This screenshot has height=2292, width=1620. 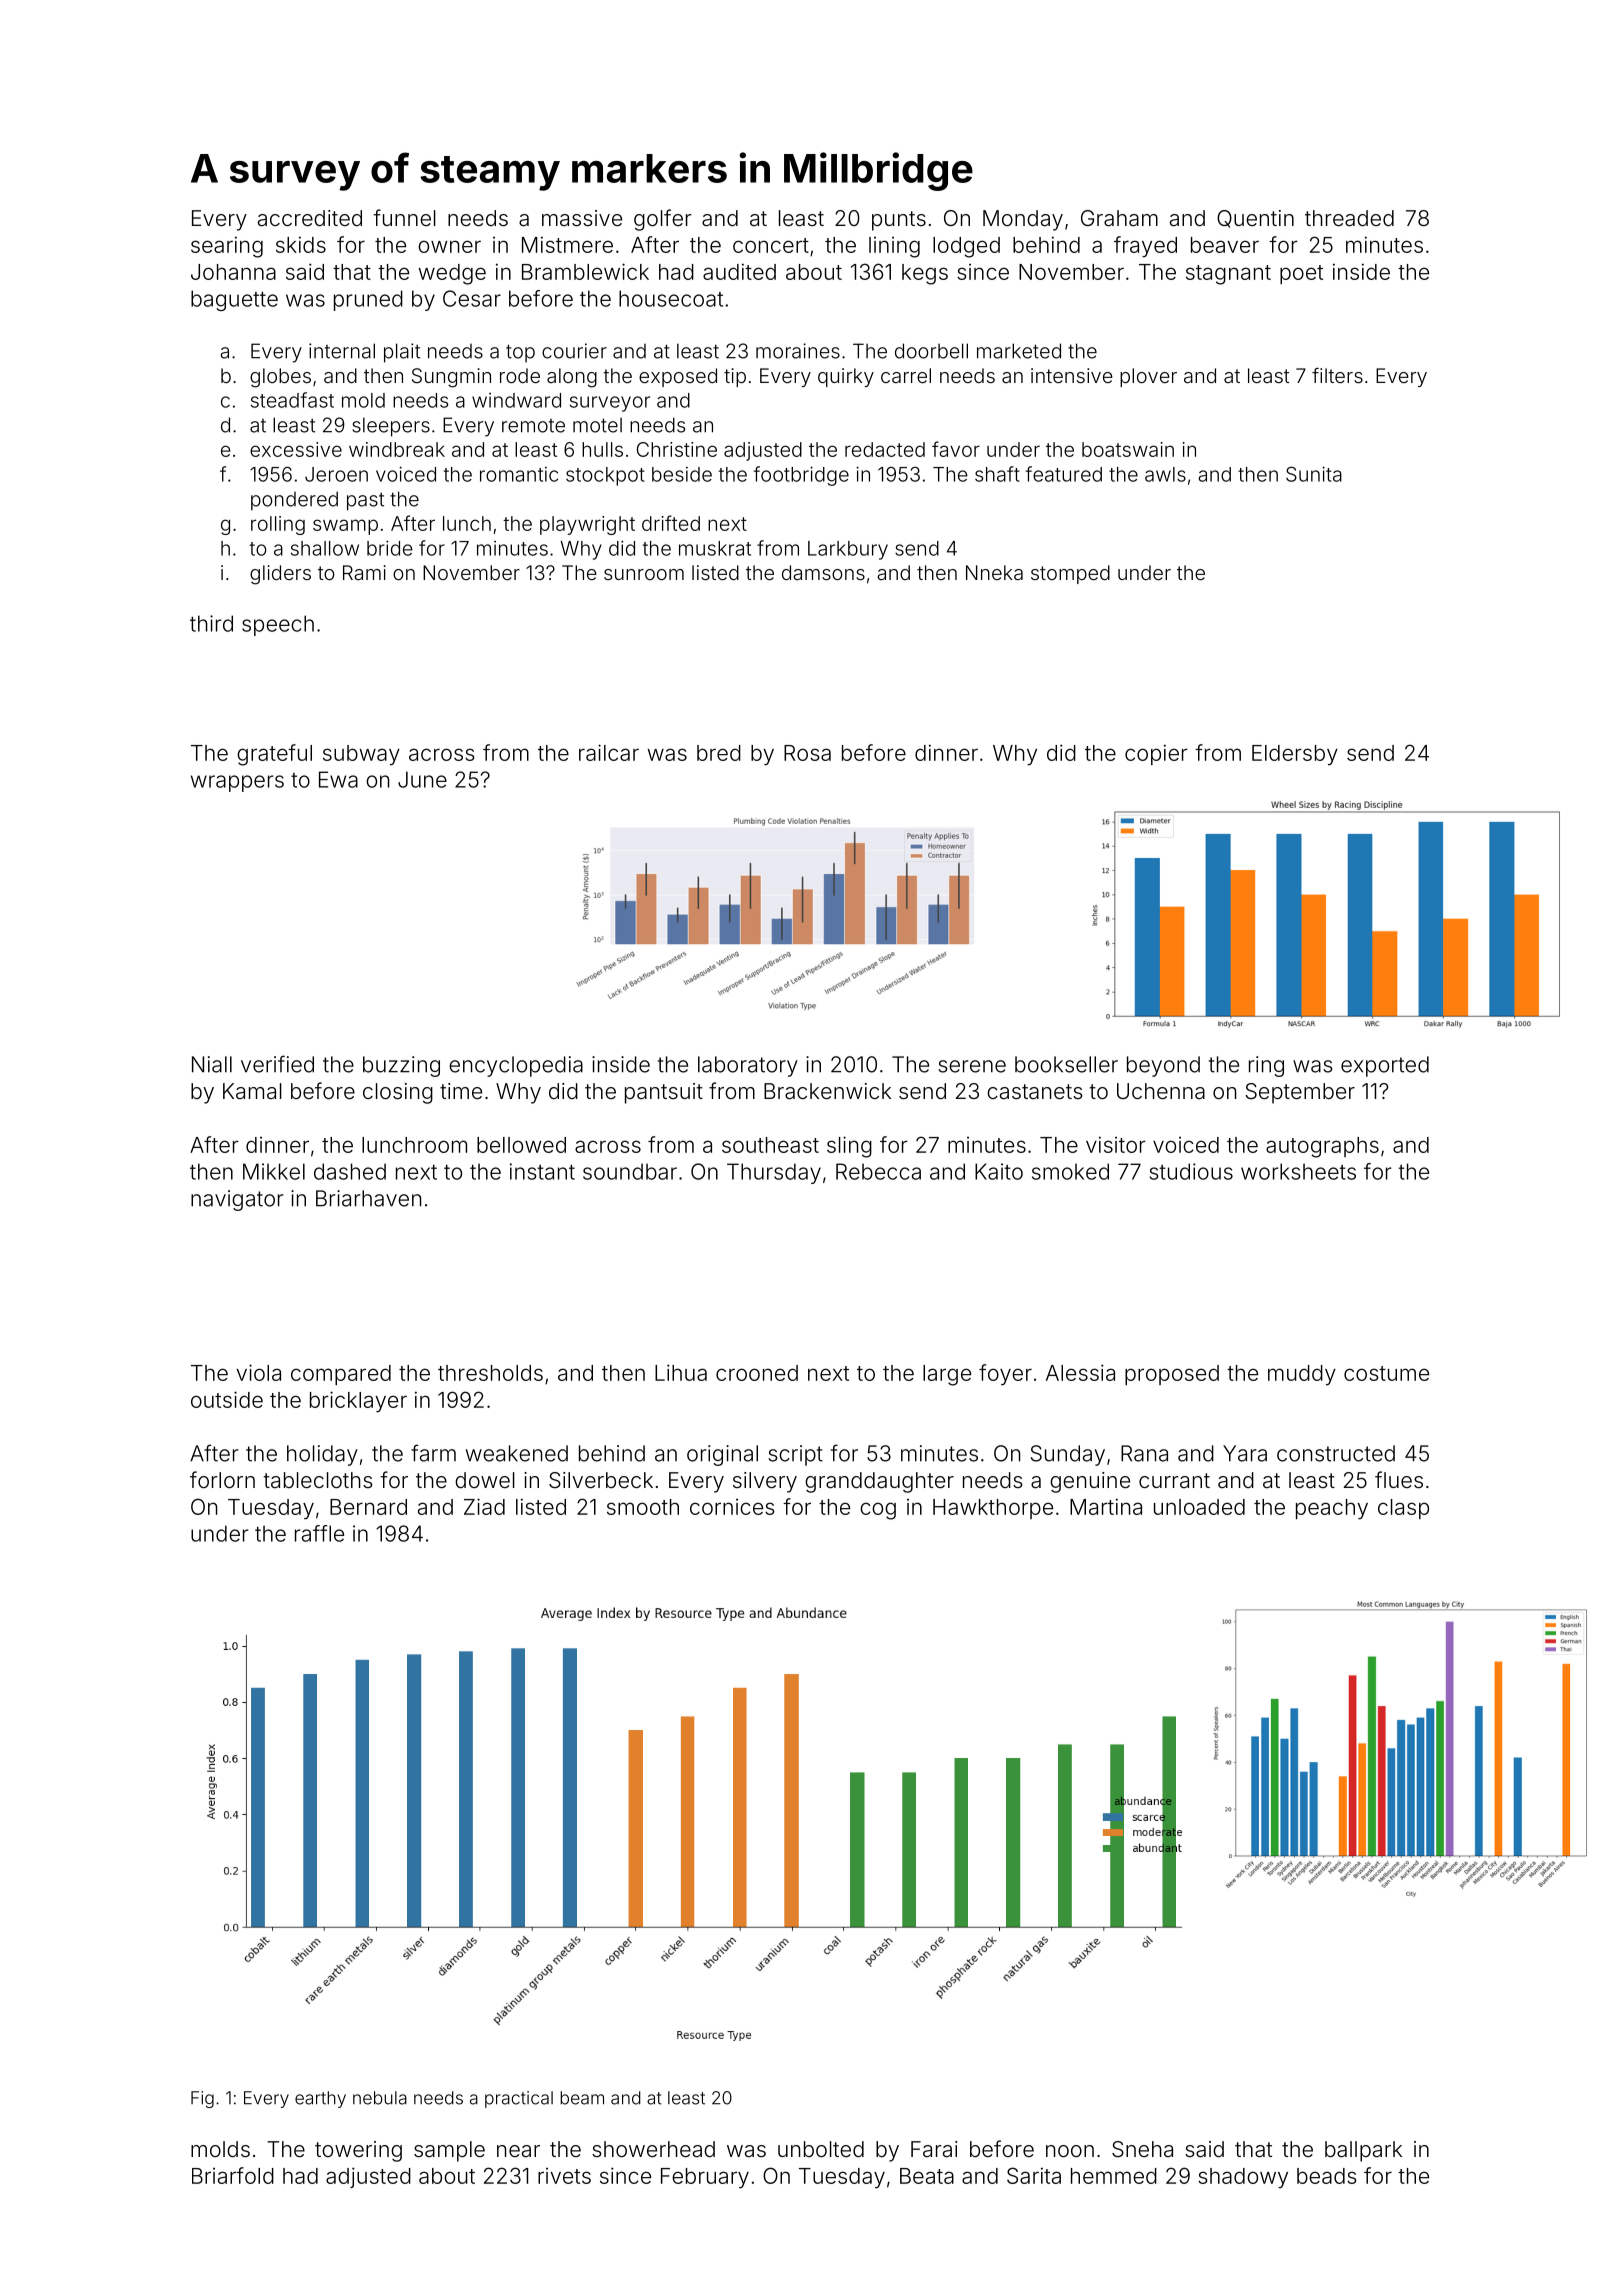 What do you see at coordinates (1295, 755) in the screenshot?
I see `Eldersby` at bounding box center [1295, 755].
